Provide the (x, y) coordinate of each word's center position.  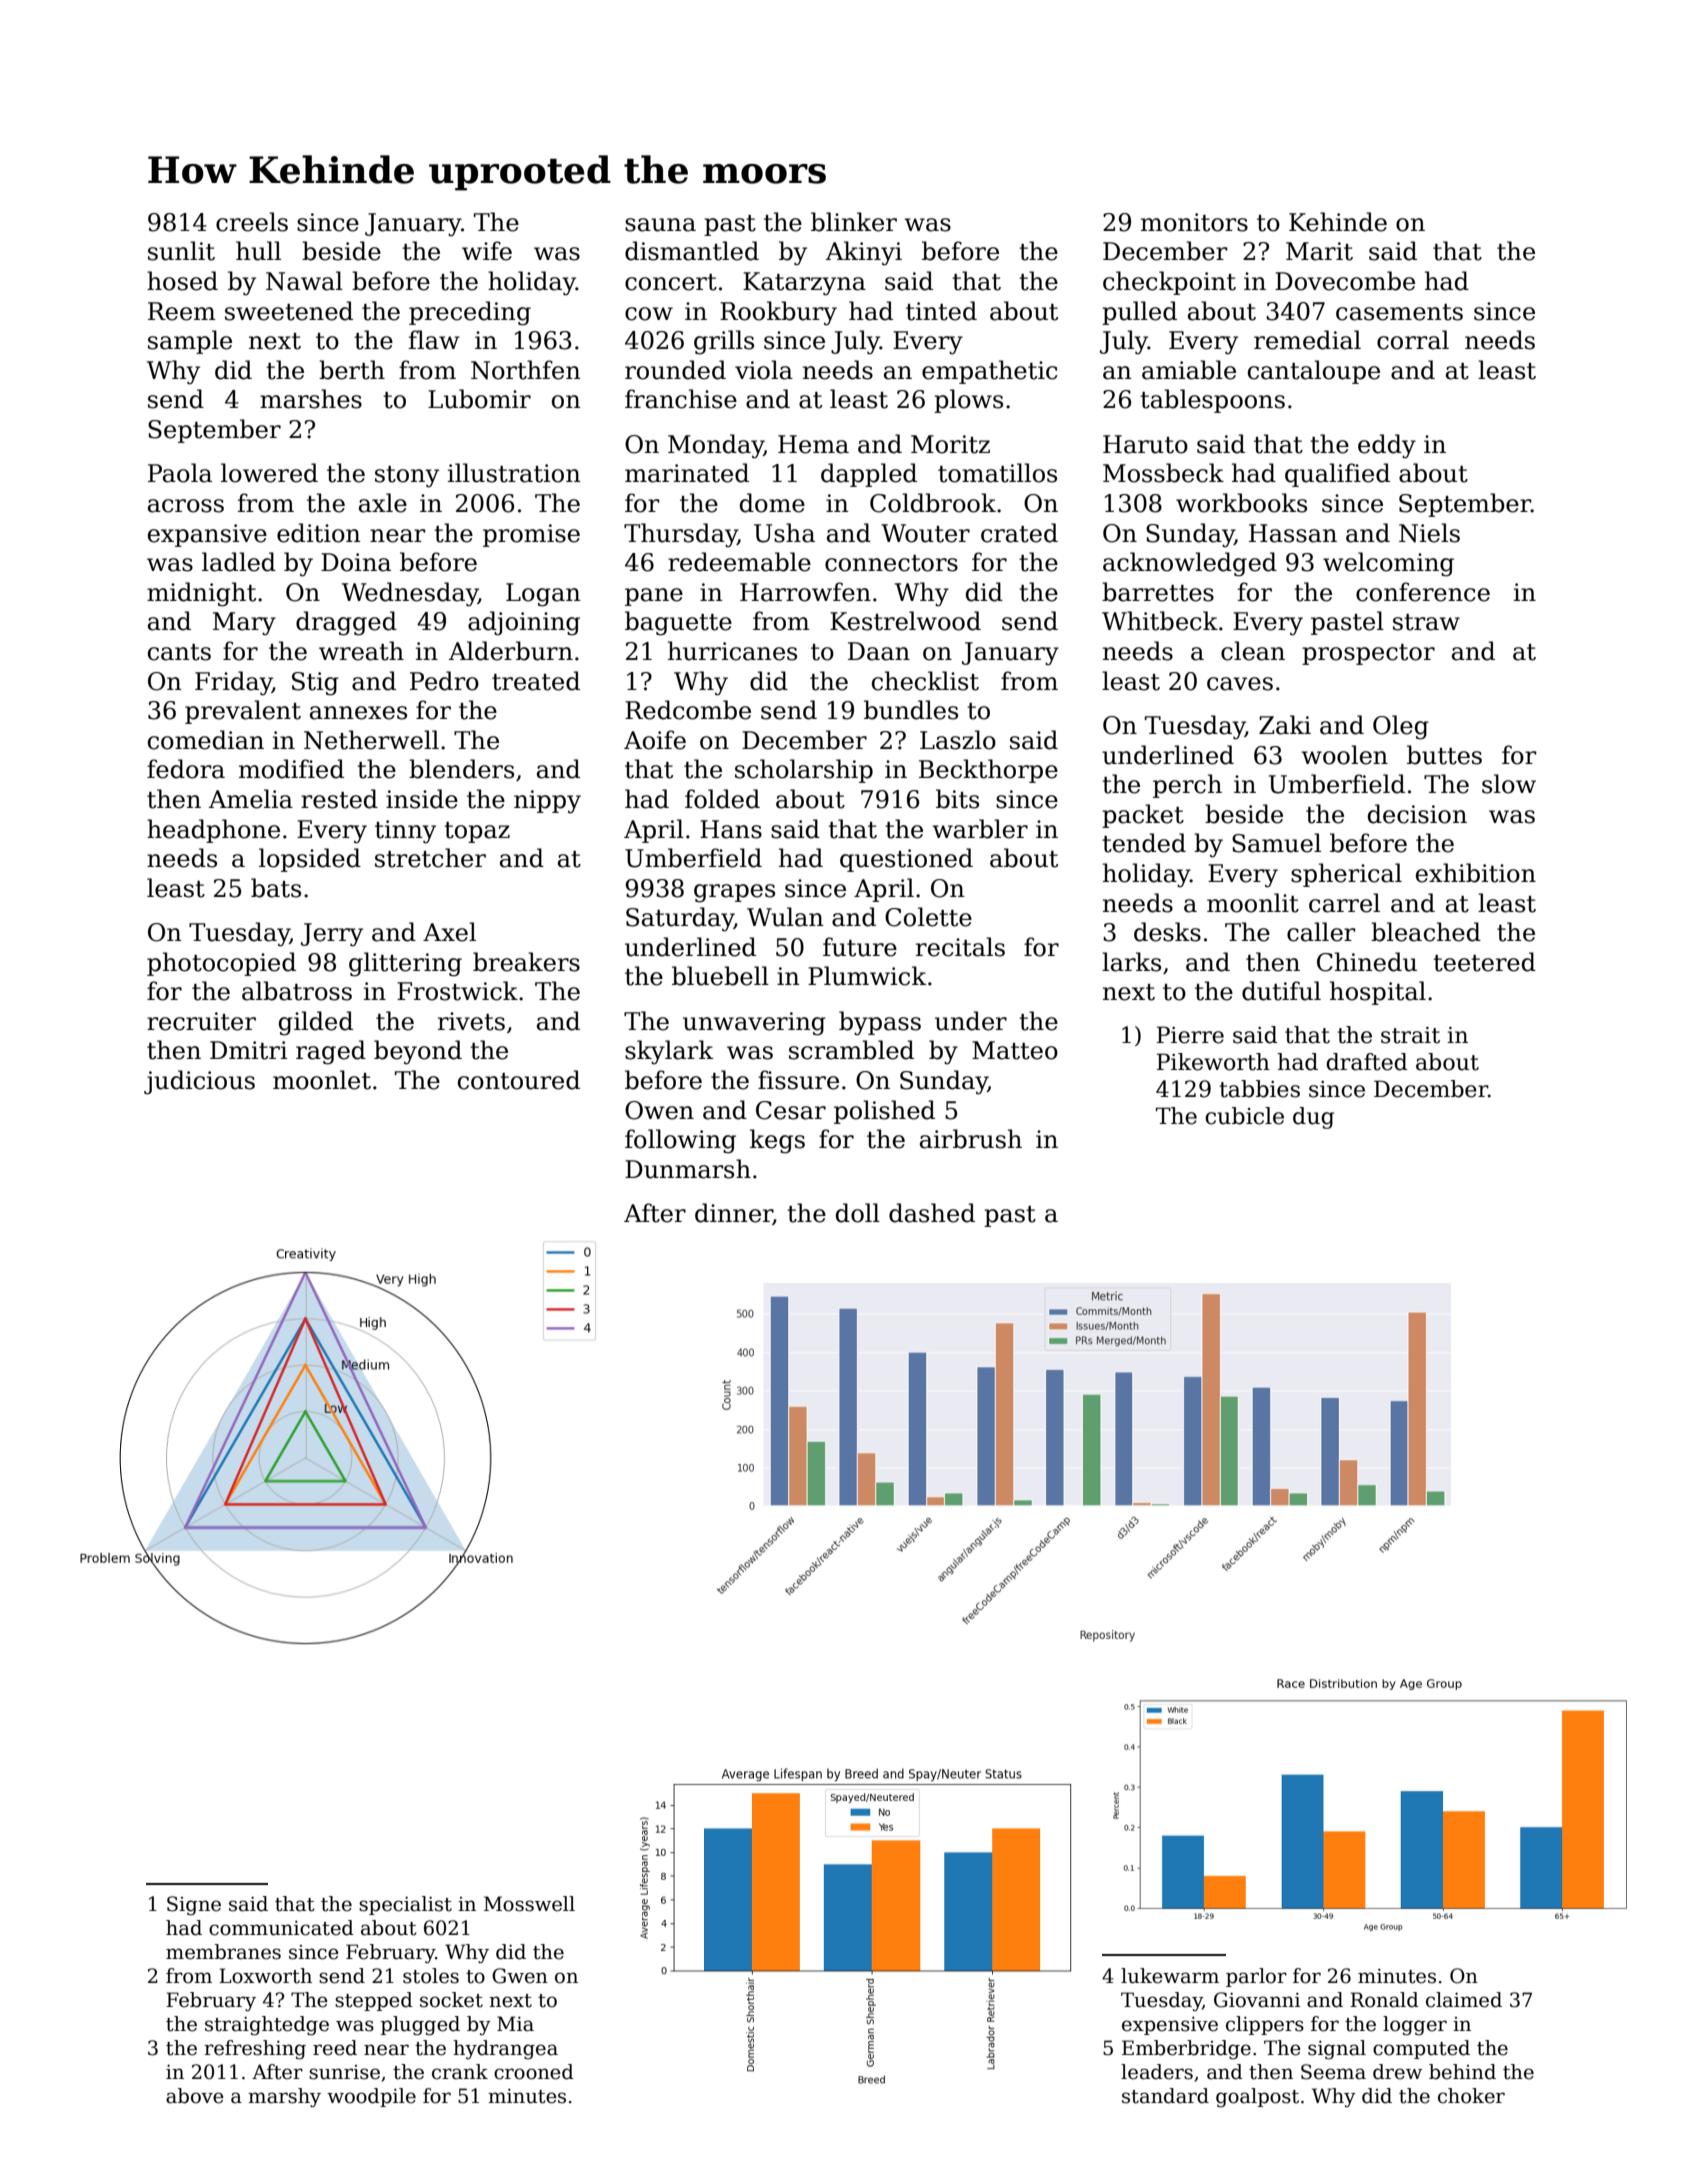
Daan (879, 651)
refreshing (255, 2050)
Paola (180, 473)
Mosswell (529, 1904)
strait (1410, 1035)
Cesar (791, 1110)
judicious (199, 1082)
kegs (777, 1141)
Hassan (1293, 533)
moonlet (322, 1080)
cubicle (1244, 1116)
